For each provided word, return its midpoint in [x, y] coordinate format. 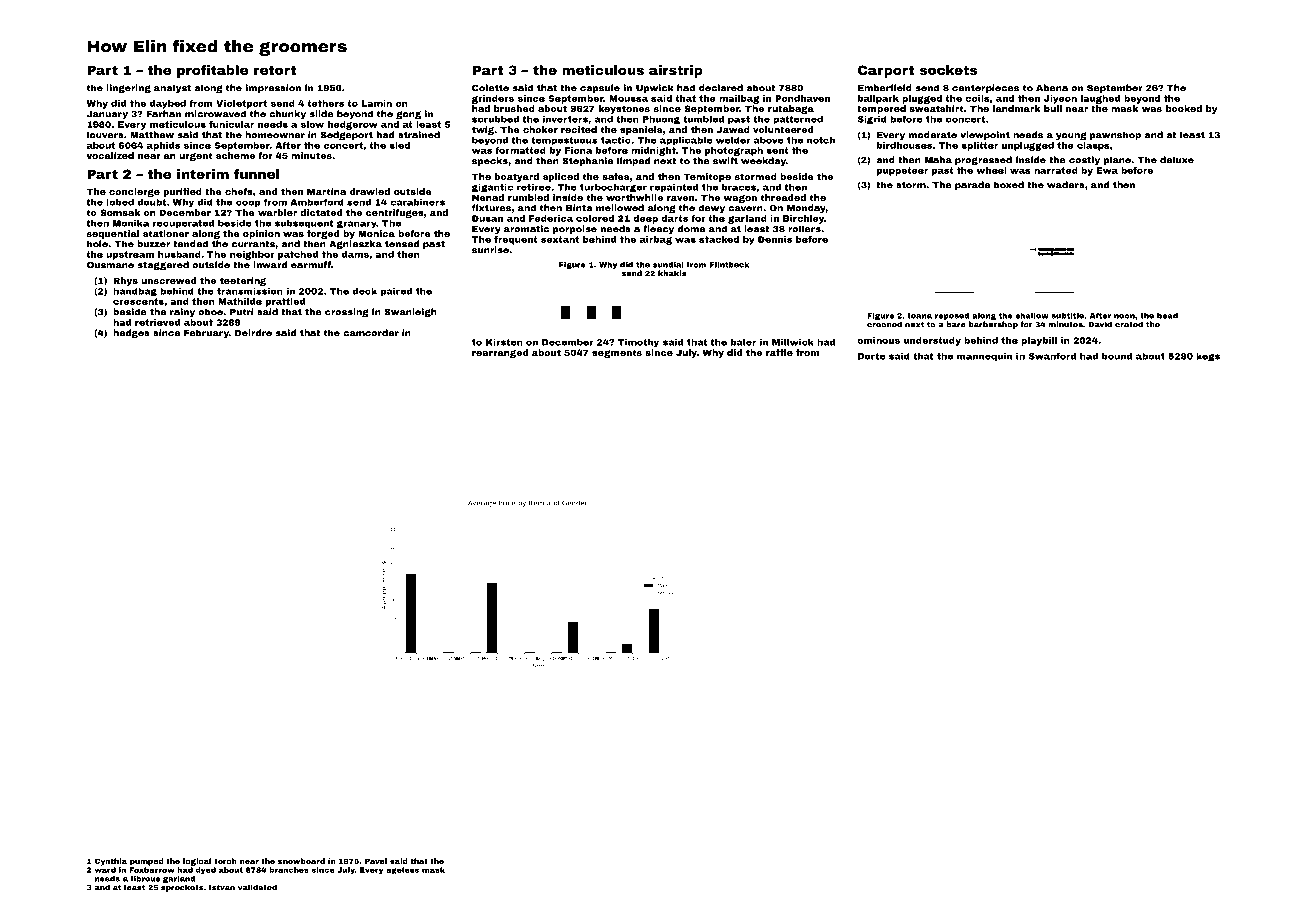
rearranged [500, 353]
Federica [551, 218]
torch [225, 861]
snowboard [301, 861]
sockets [948, 70]
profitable [212, 71]
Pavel [376, 861]
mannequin [984, 357]
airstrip [676, 71]
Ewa [1107, 170]
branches [289, 870]
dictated [321, 212]
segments [617, 353]
